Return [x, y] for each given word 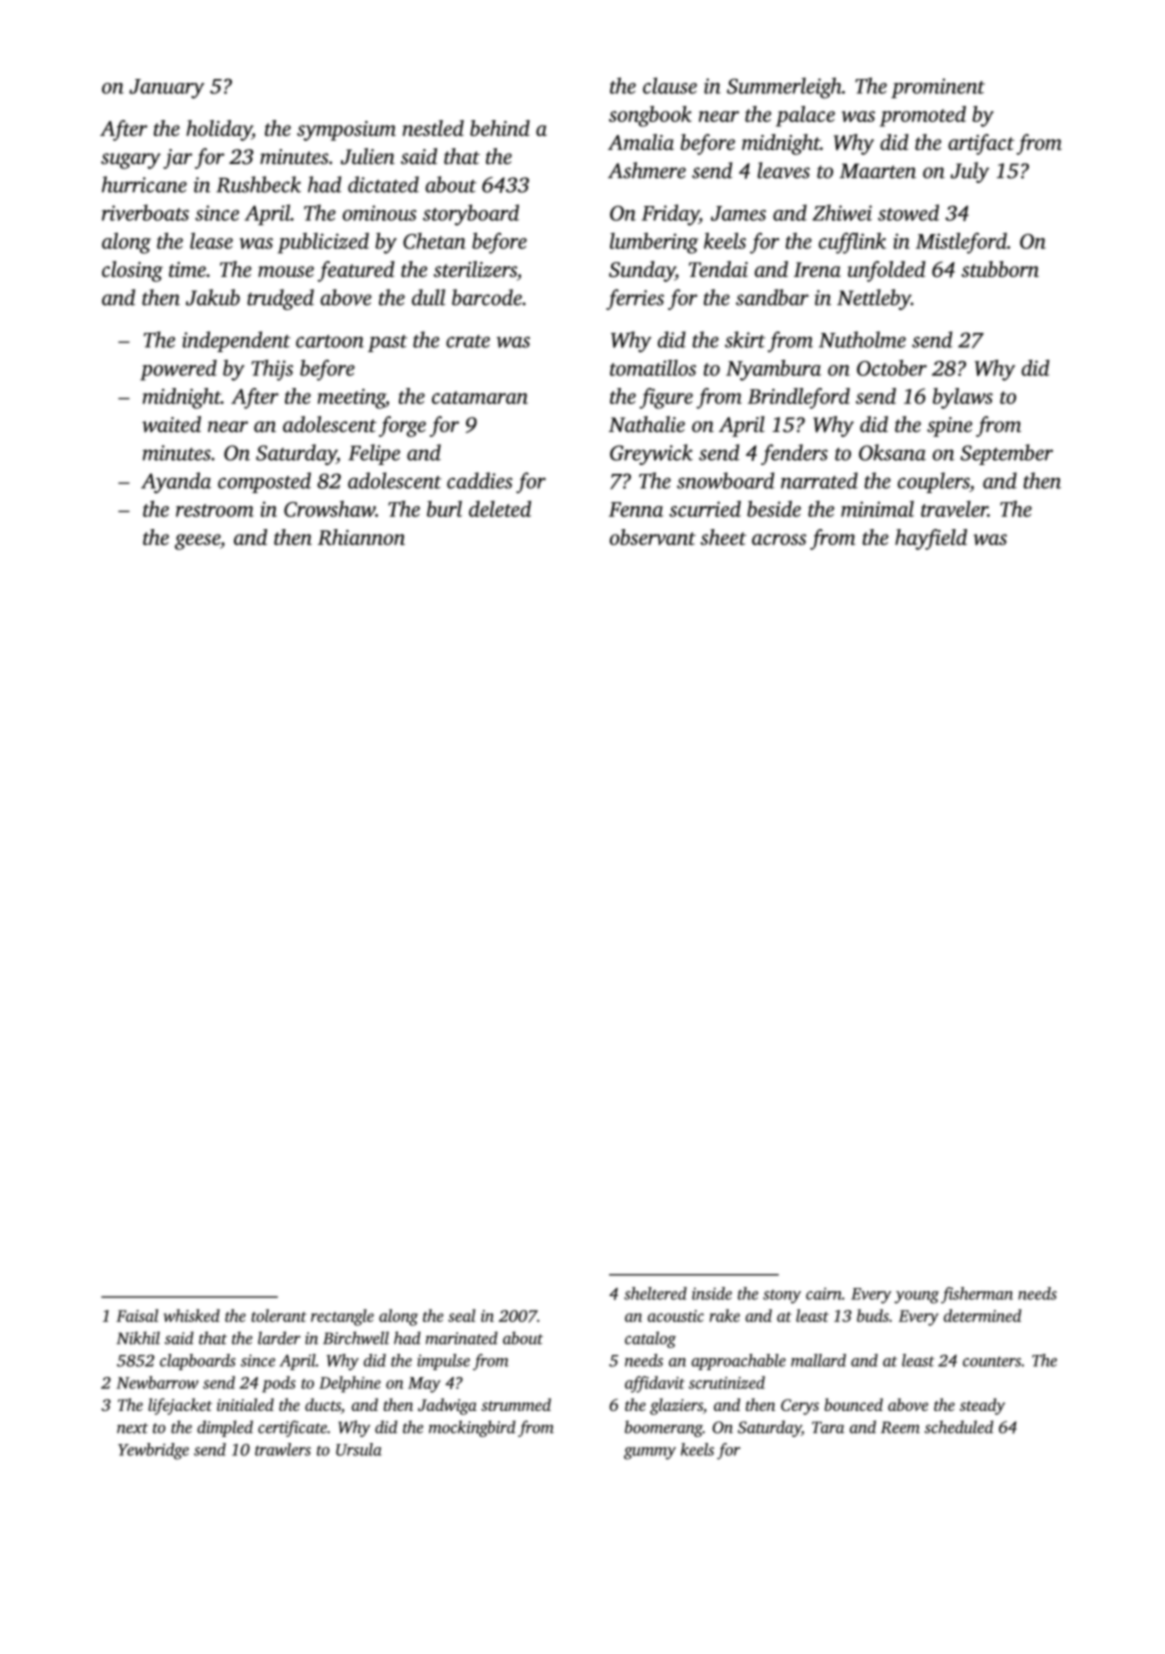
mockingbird [472, 1428]
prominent [938, 88]
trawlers [283, 1449]
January [166, 89]
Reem [900, 1427]
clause [670, 85]
